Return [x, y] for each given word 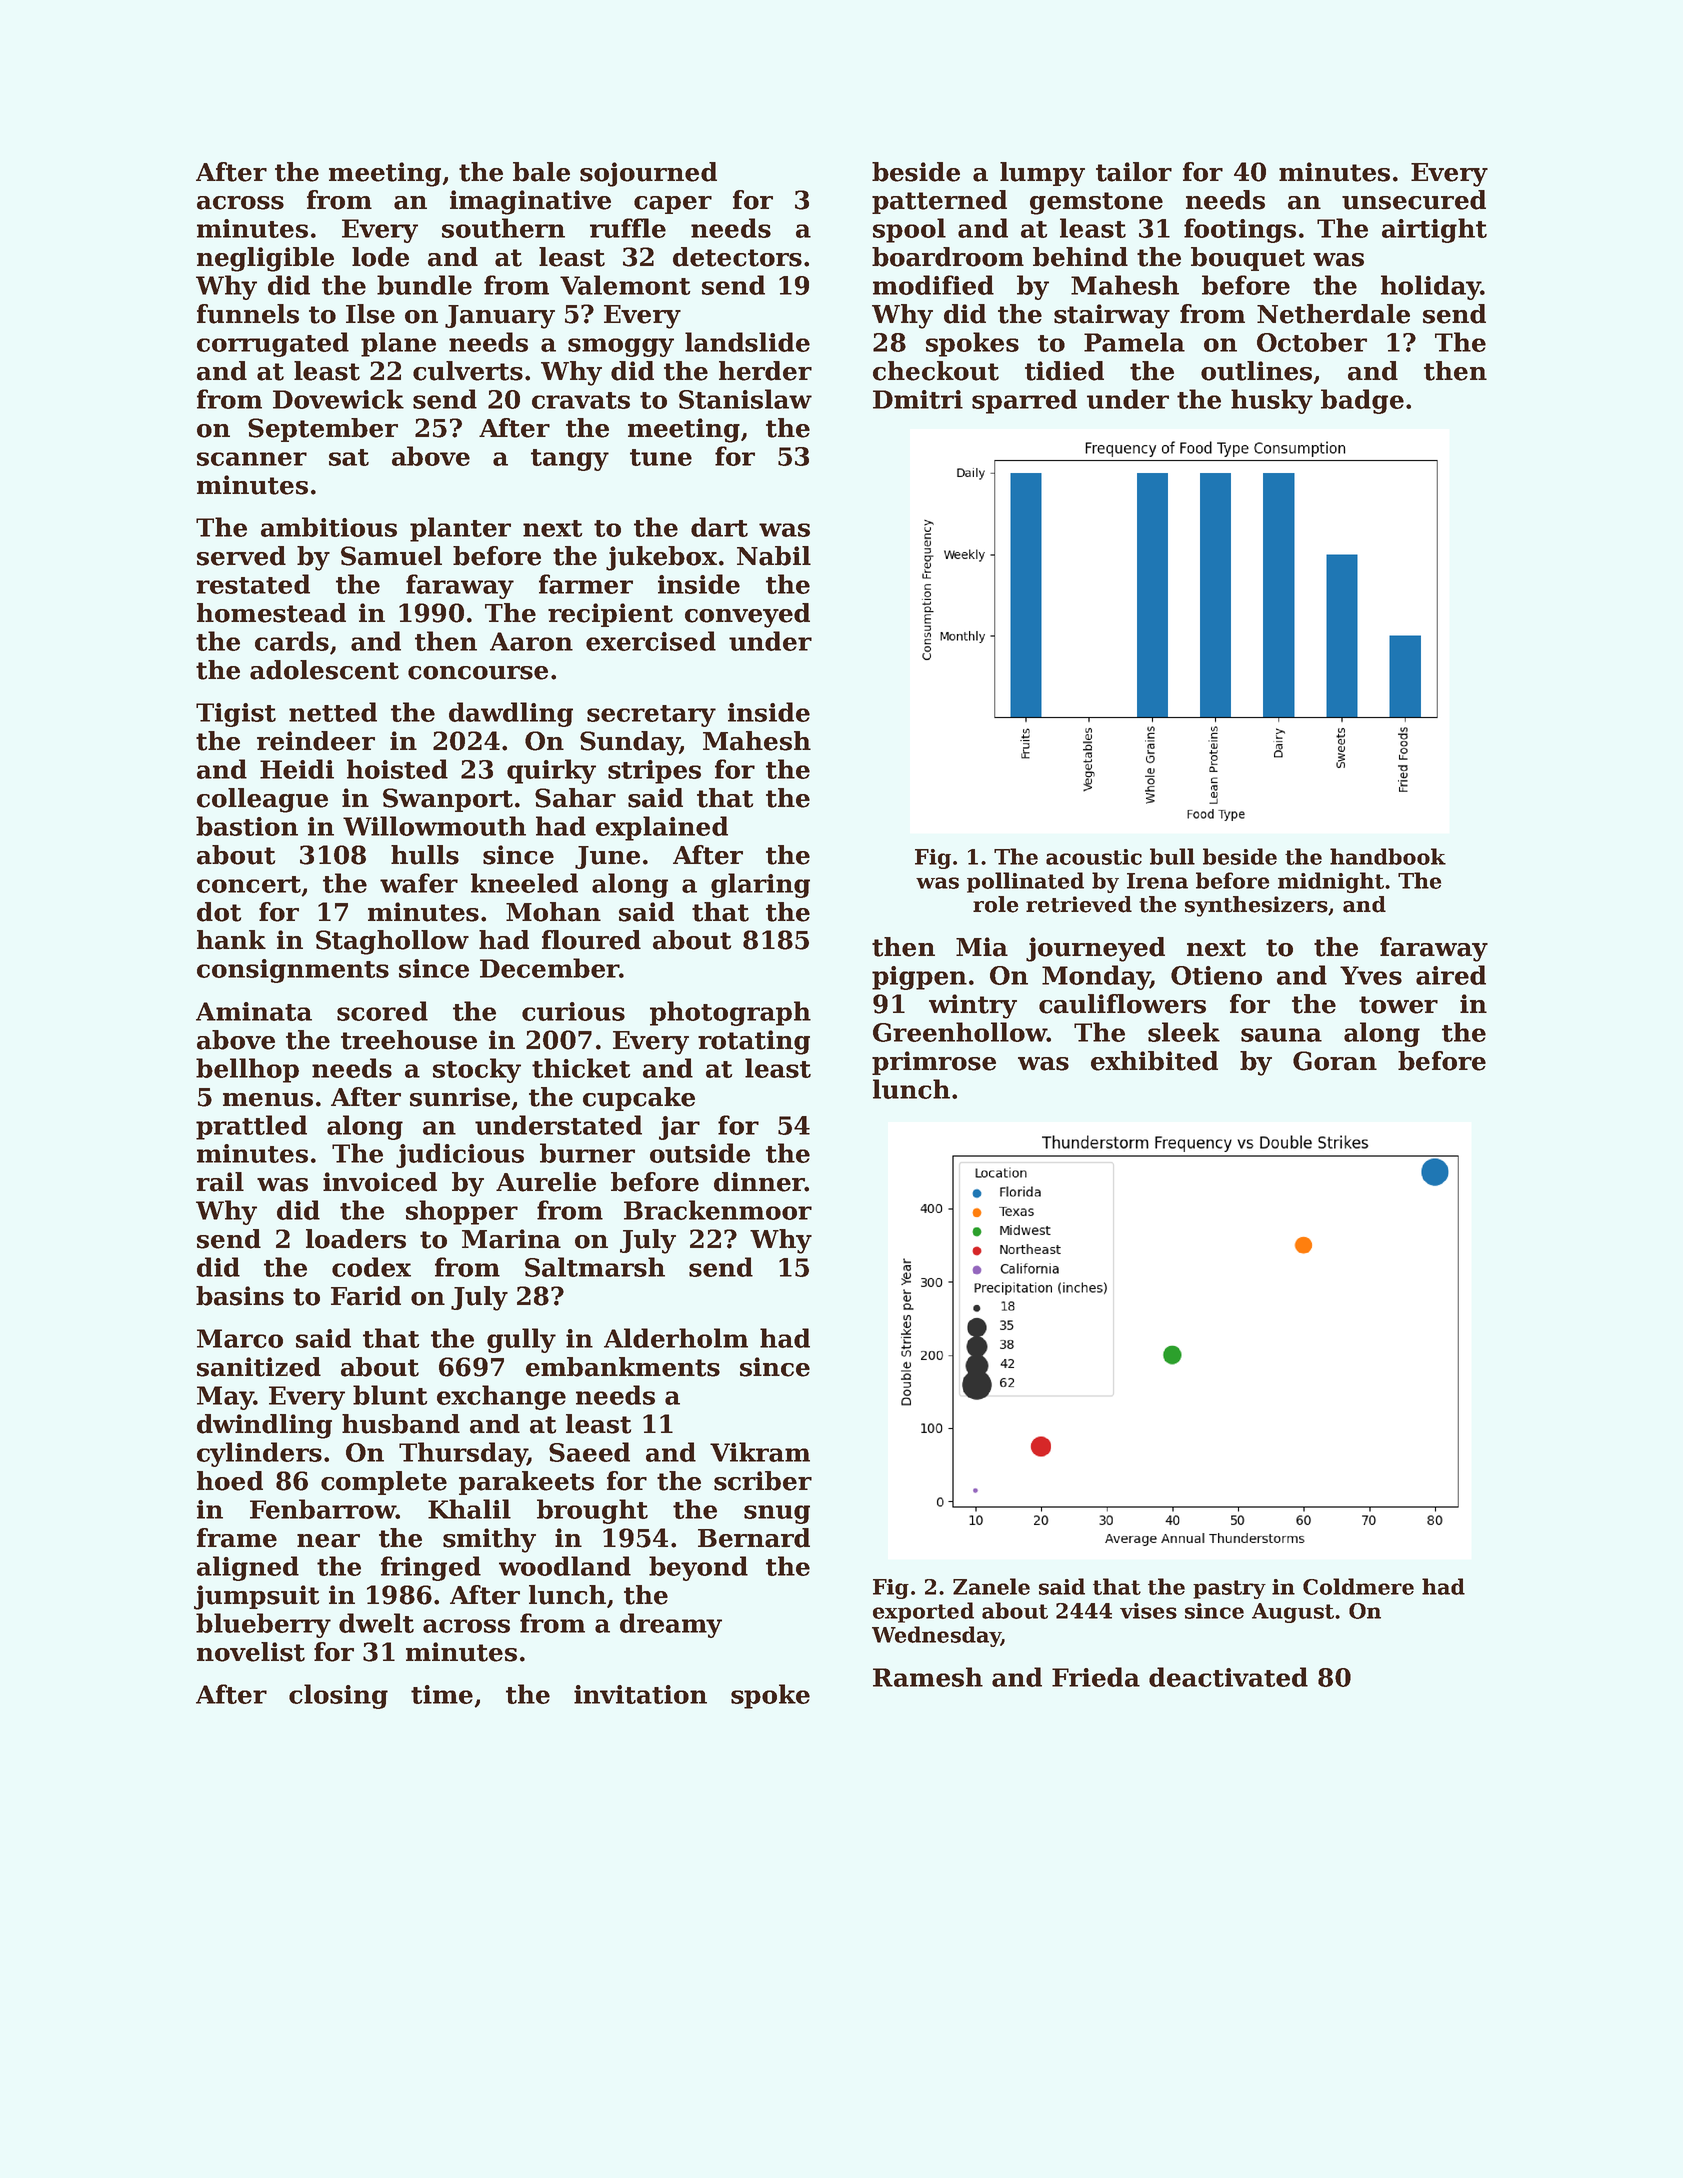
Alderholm [676, 1338]
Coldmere [1358, 1586]
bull [1172, 856]
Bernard [754, 1538]
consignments [293, 971]
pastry [1229, 1589]
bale [541, 172]
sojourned [648, 174]
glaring [760, 885]
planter [460, 529]
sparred [1024, 401]
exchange [501, 1397]
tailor [1134, 172]
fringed [431, 1568]
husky [1272, 401]
